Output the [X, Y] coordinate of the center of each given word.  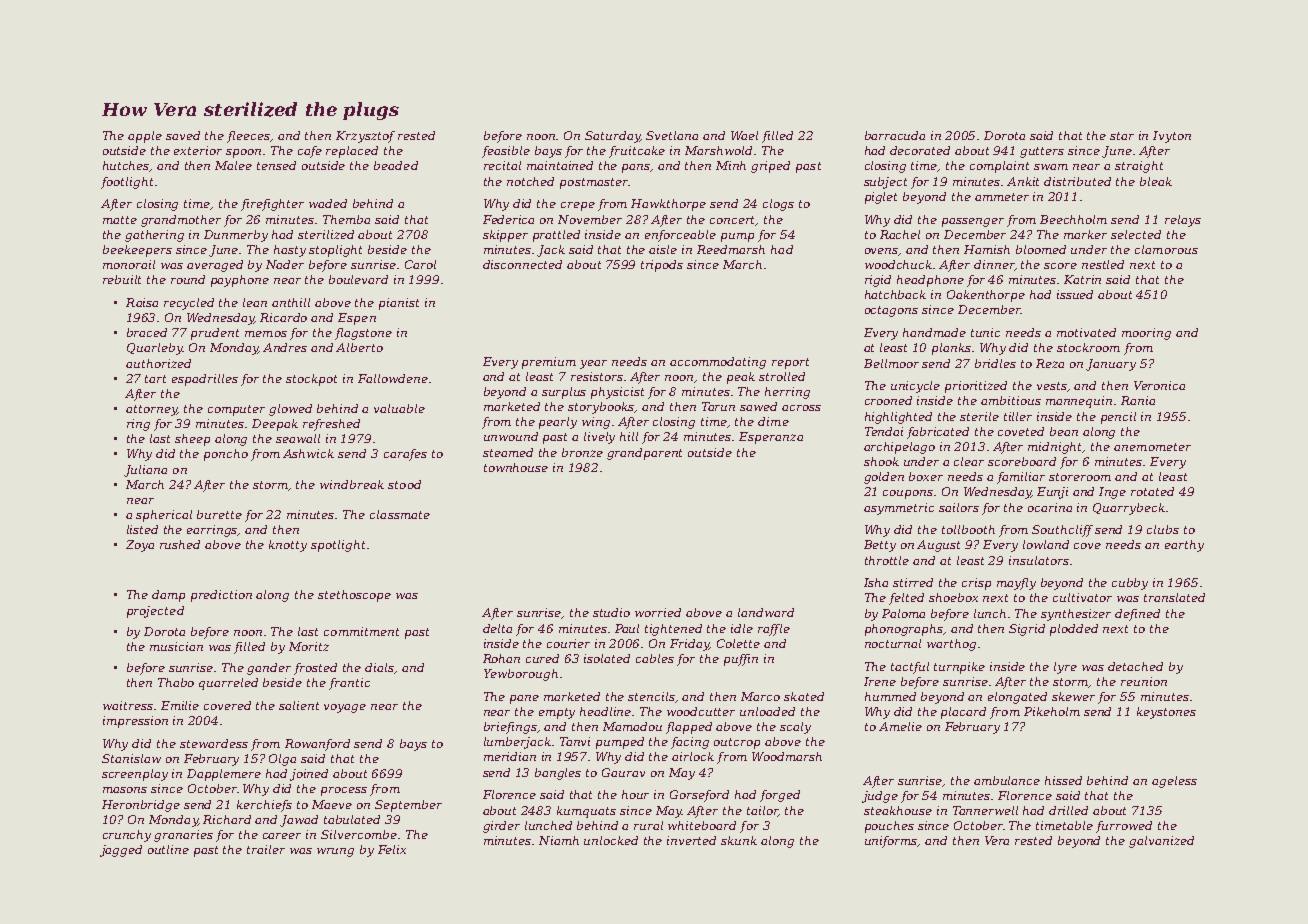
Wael [744, 135]
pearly [558, 423]
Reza [1050, 363]
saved [183, 135]
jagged [121, 851]
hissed [1063, 780]
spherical [164, 516]
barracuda [895, 135]
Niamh [559, 840]
